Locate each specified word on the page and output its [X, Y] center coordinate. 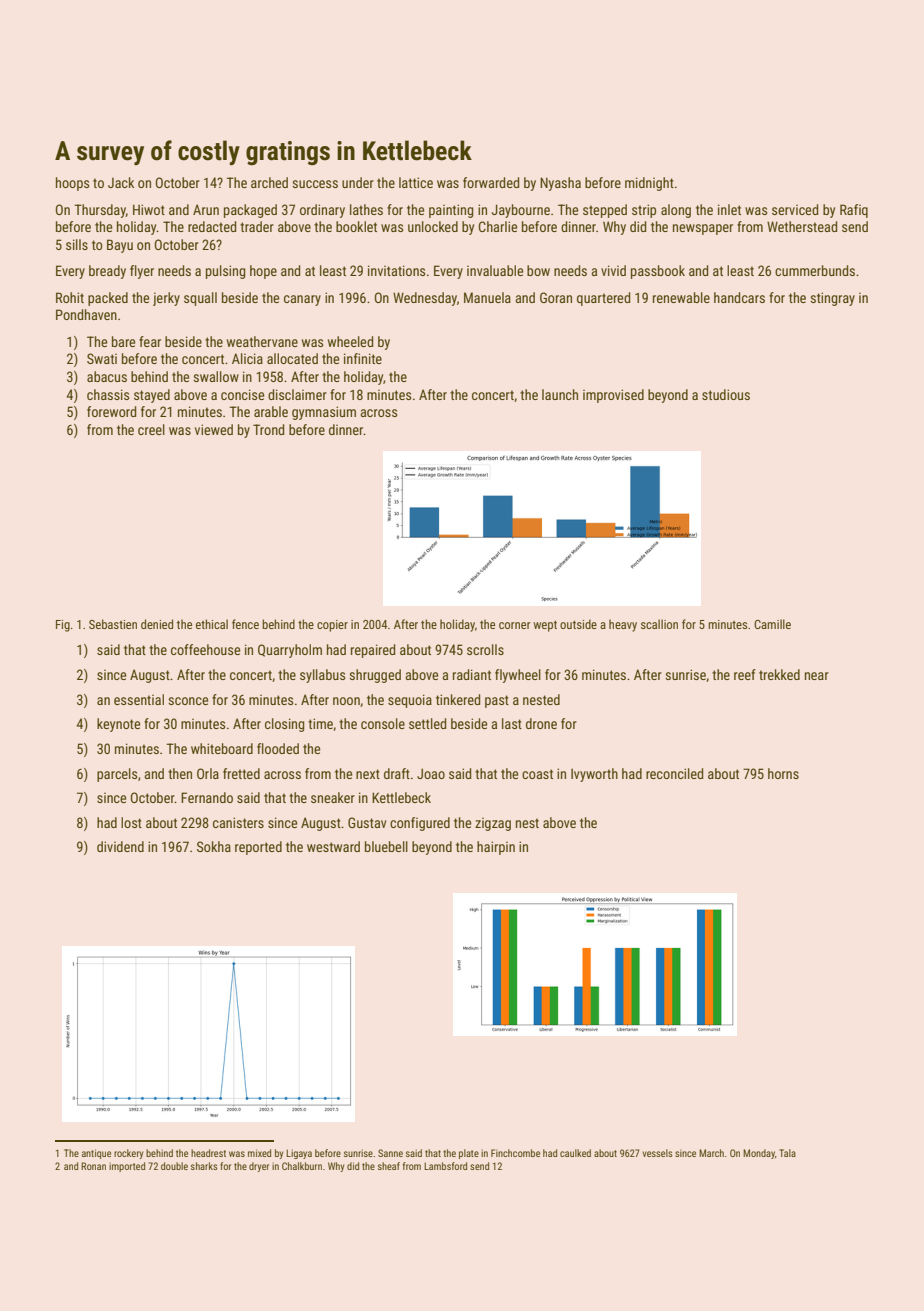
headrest [208, 1153]
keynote [118, 725]
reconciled [674, 773]
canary [302, 300]
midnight [649, 184]
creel [151, 429]
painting [451, 211]
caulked [575, 1153]
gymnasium [324, 413]
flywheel [518, 676]
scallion [659, 624]
